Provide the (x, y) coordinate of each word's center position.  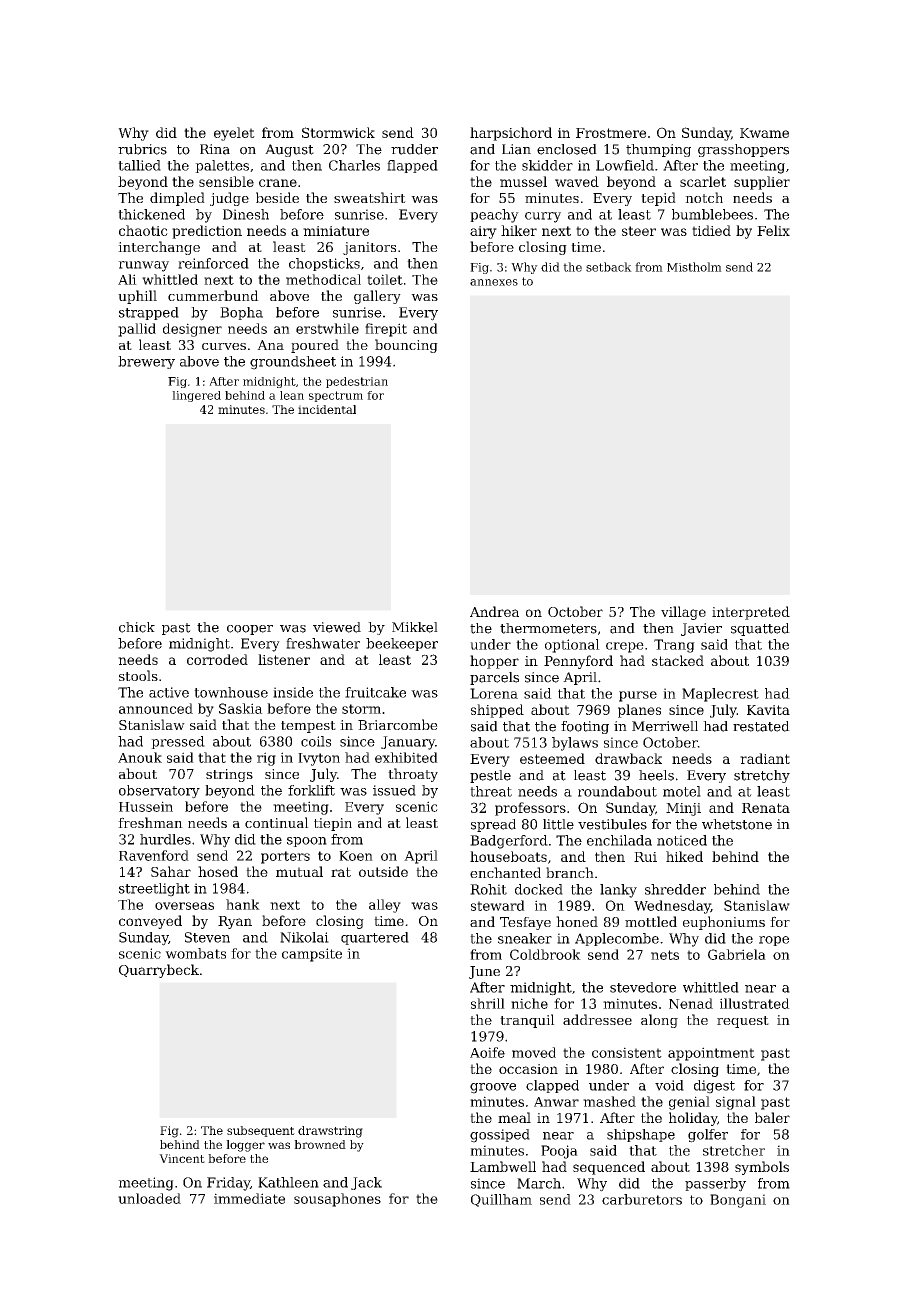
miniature (336, 231)
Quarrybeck (159, 971)
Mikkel (415, 627)
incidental (327, 409)
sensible (226, 181)
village (683, 613)
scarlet (703, 181)
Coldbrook (545, 954)
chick (137, 627)
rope (774, 941)
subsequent (261, 1131)
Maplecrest (720, 695)
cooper (250, 630)
